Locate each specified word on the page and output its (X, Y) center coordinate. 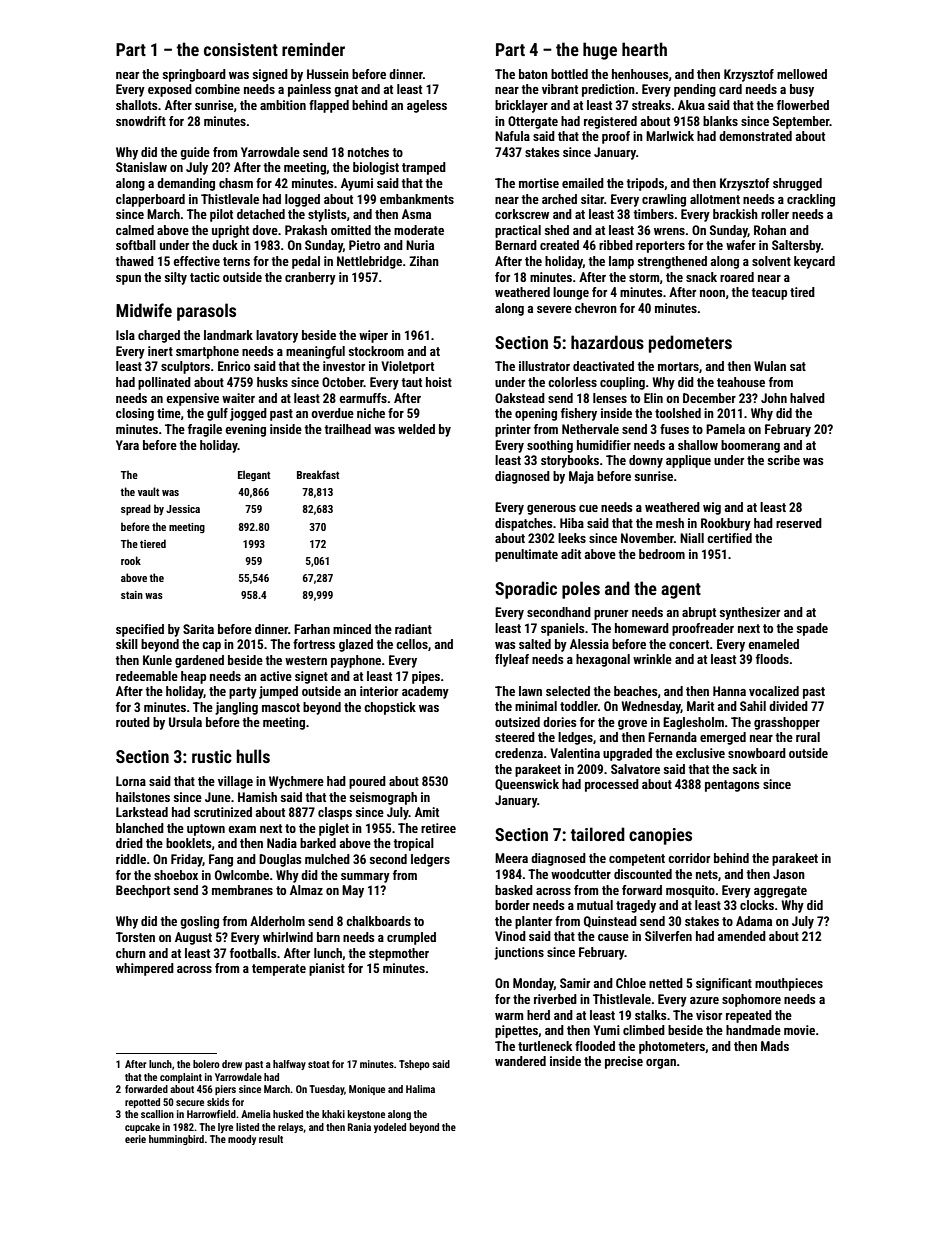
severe (554, 309)
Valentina (575, 753)
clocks (757, 905)
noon (712, 293)
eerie (135, 1139)
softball (136, 245)
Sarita (198, 629)
